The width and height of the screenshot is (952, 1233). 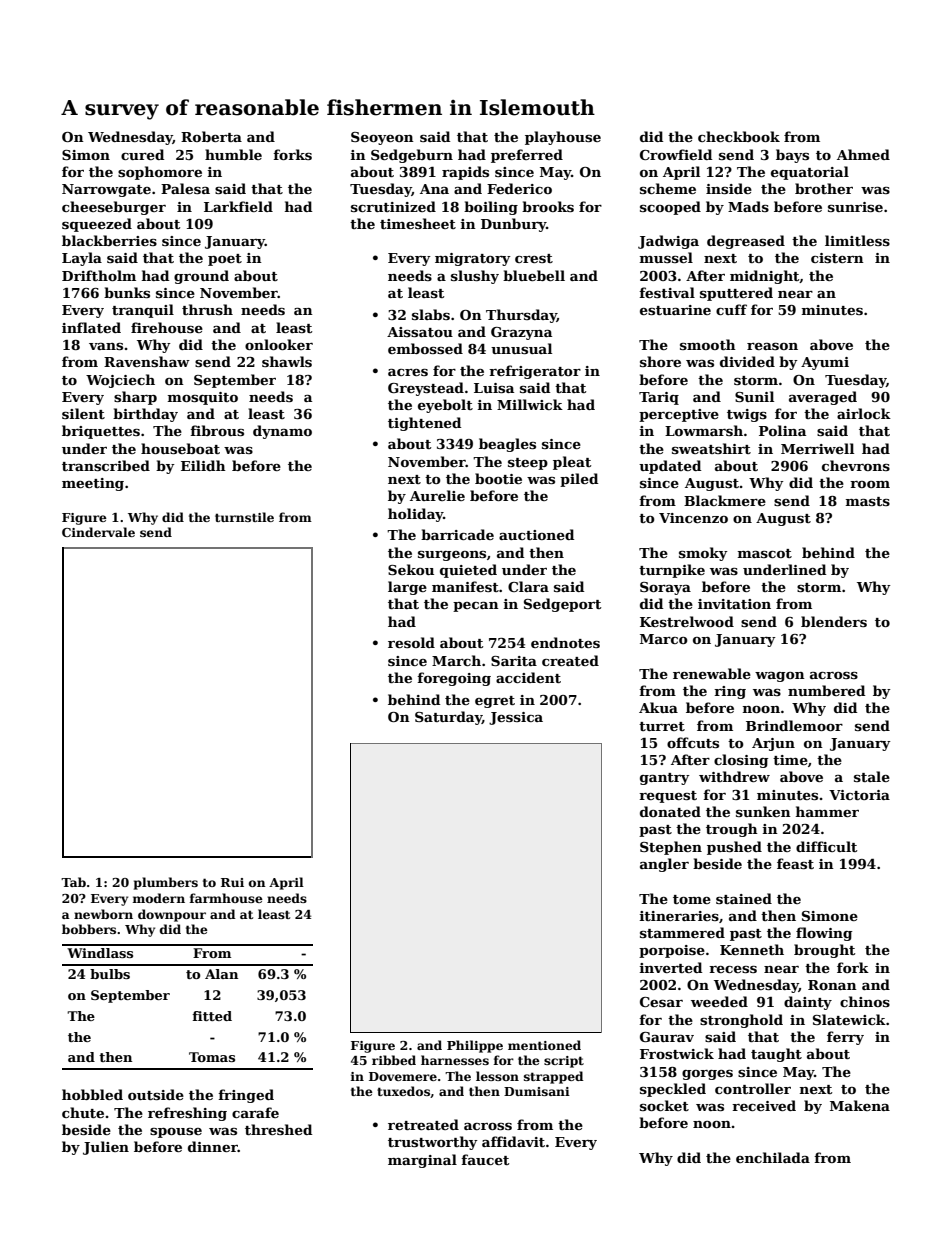 What do you see at coordinates (692, 899) in the screenshot?
I see `tome` at bounding box center [692, 899].
